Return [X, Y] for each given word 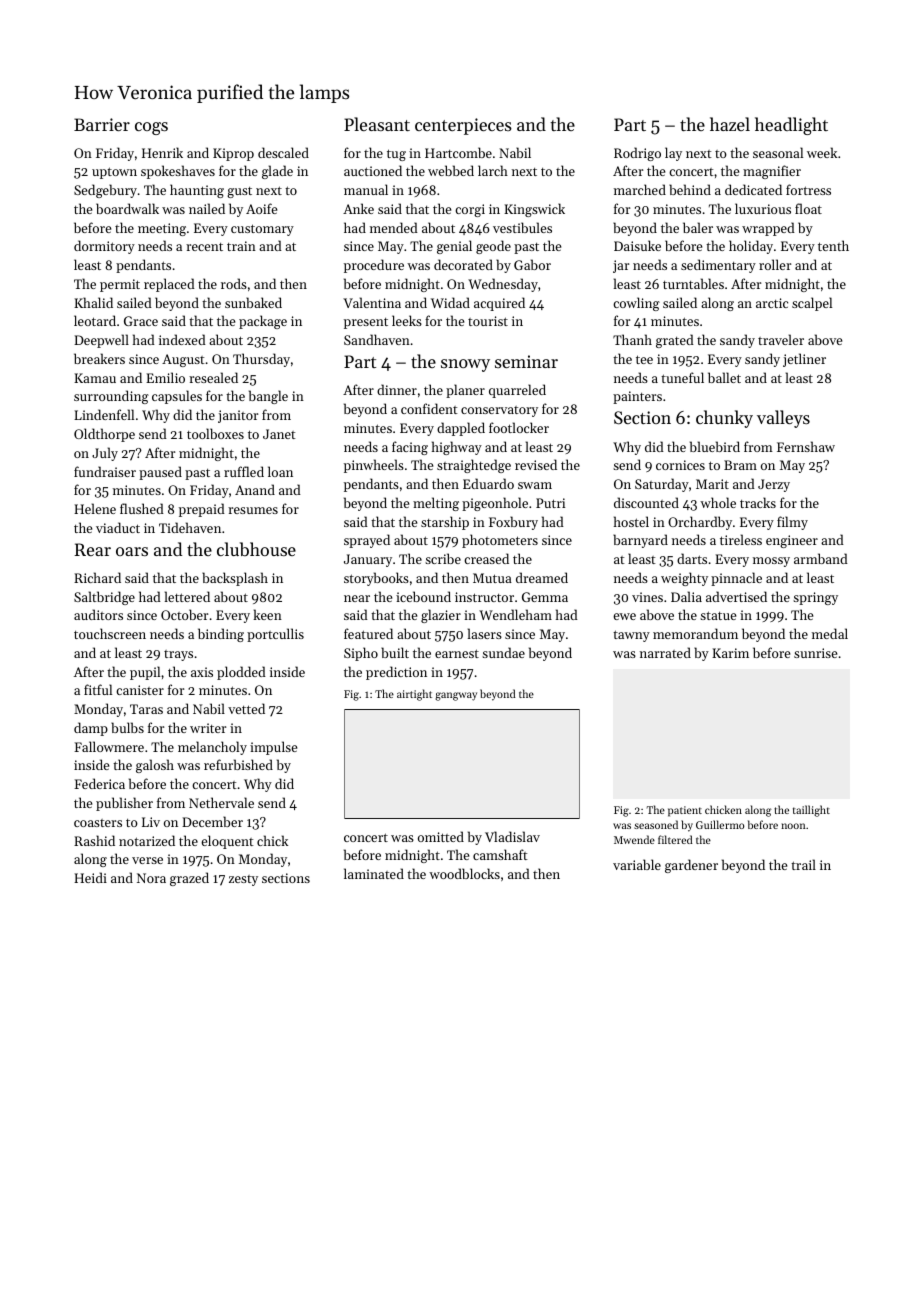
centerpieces [463, 126]
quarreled [517, 391]
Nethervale [221, 802]
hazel [730, 124]
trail [803, 864]
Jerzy [774, 485]
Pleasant [377, 124]
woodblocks [464, 873]
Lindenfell [104, 414]
